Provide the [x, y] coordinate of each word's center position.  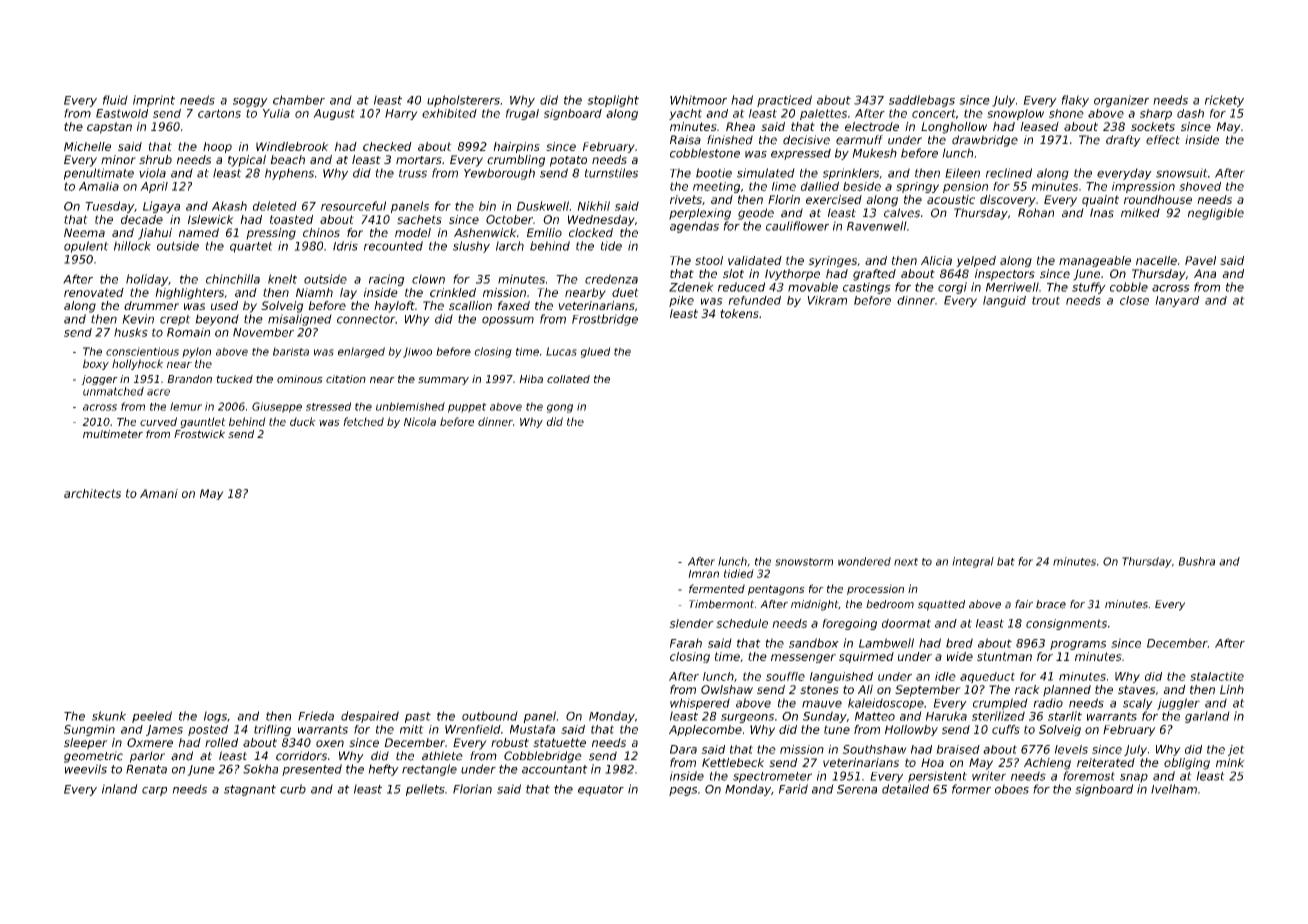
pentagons [776, 590]
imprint [154, 101]
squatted [941, 605]
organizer [1121, 101]
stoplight [613, 101]
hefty [383, 770]
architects [92, 493]
